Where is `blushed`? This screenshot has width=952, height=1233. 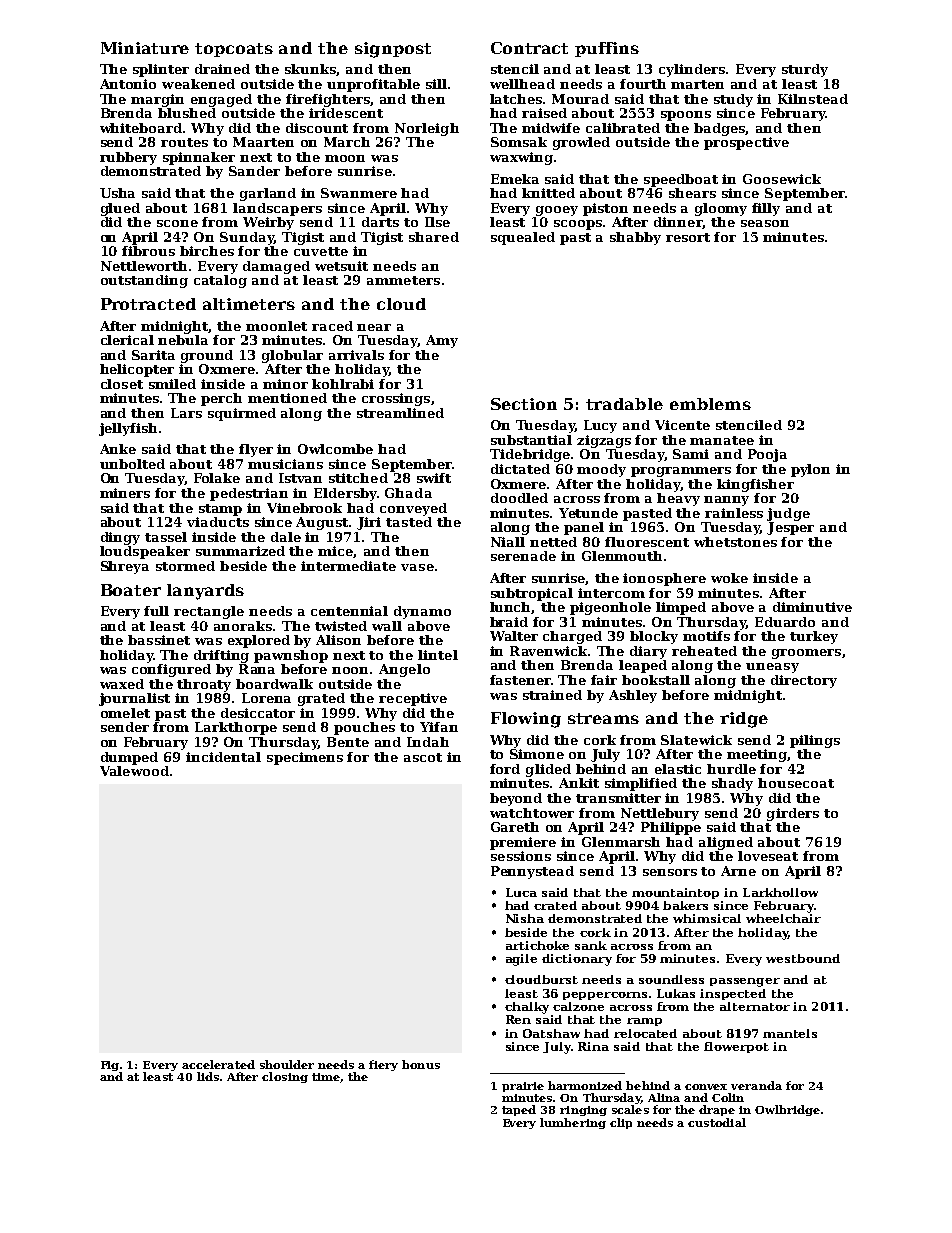 blushed is located at coordinates (187, 113).
